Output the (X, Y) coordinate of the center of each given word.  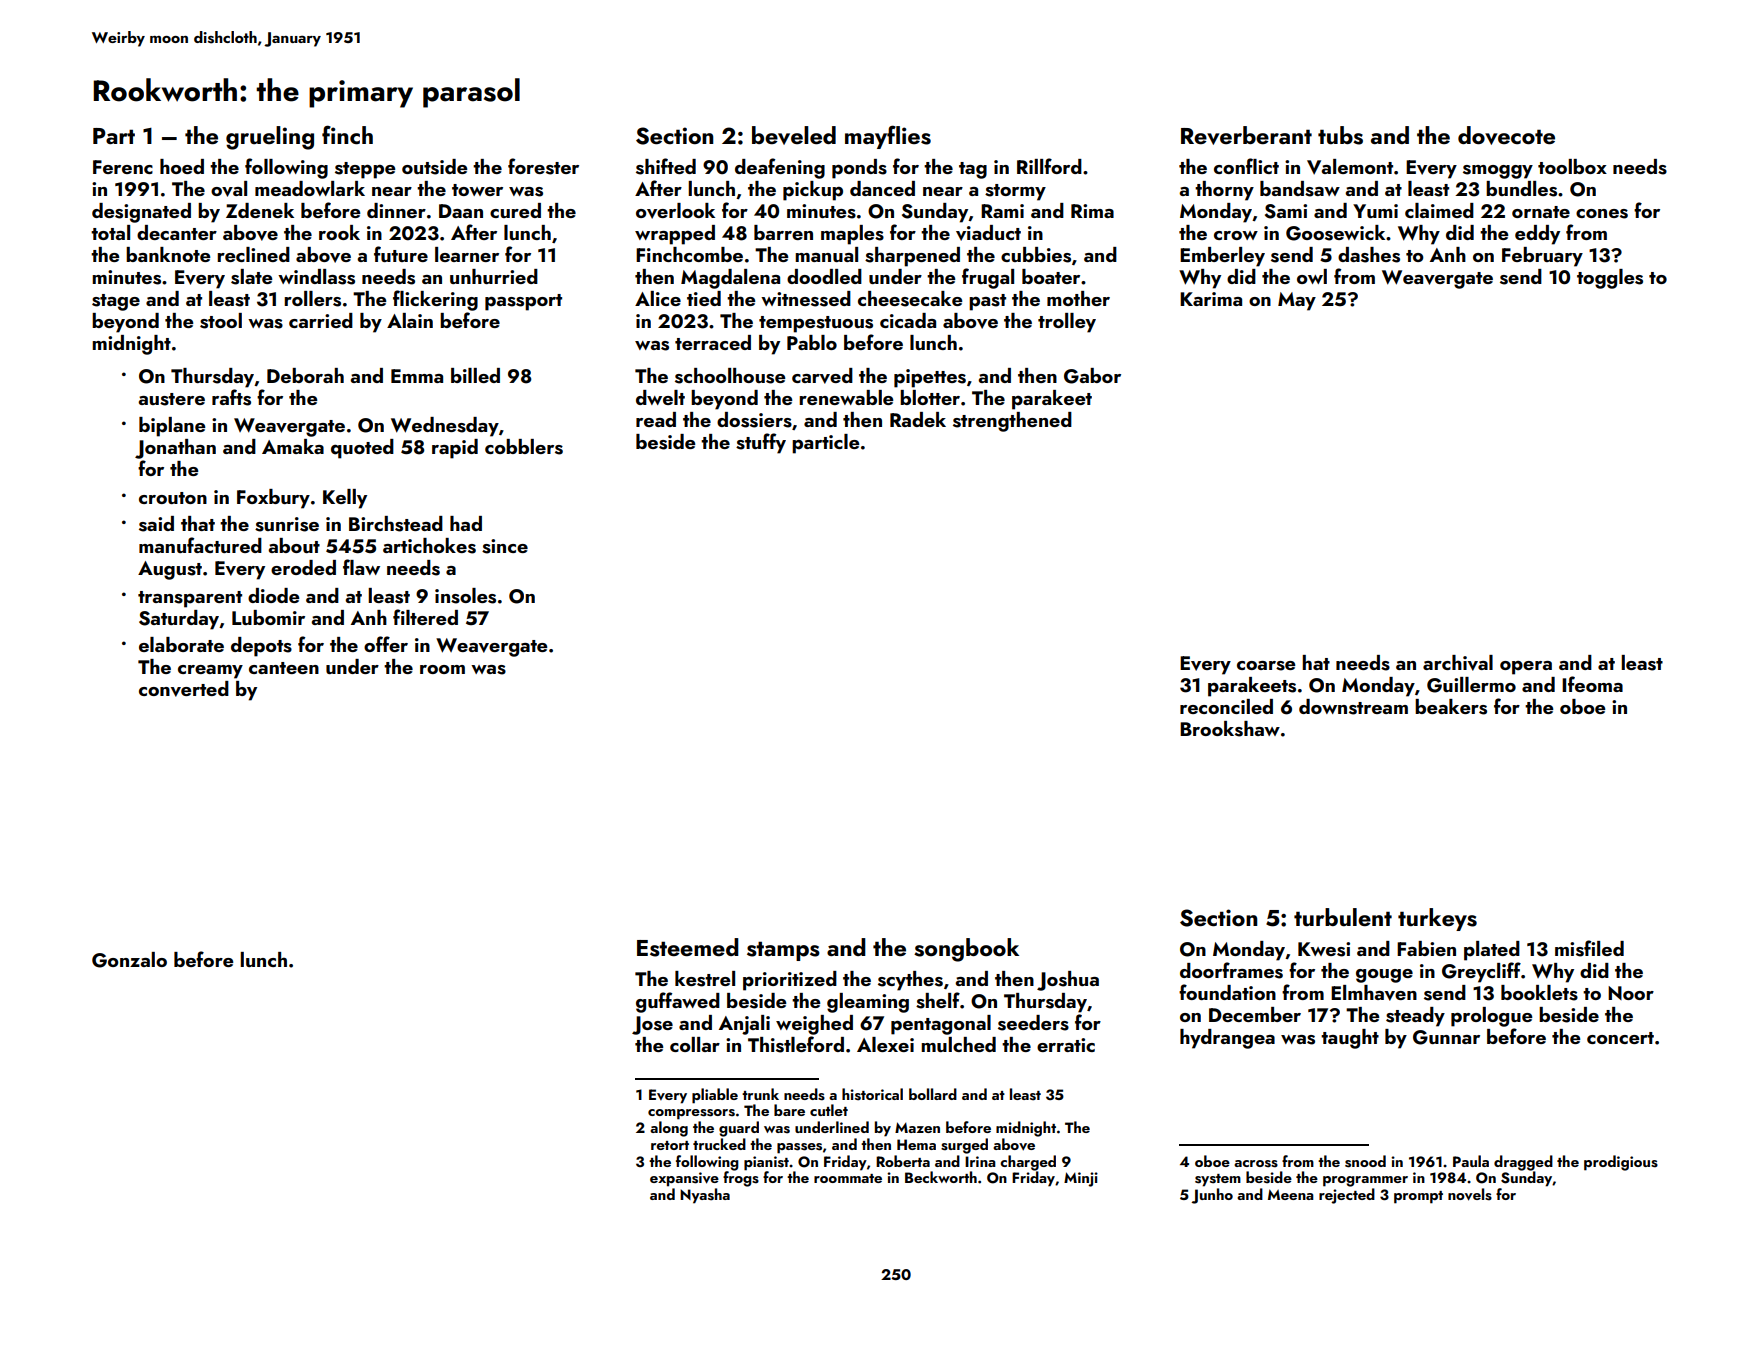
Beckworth (941, 1177)
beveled (794, 135)
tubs (1340, 135)
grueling (270, 138)
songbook (966, 950)
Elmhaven (1374, 993)
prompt (1418, 1197)
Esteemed (688, 947)
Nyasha (705, 1196)
